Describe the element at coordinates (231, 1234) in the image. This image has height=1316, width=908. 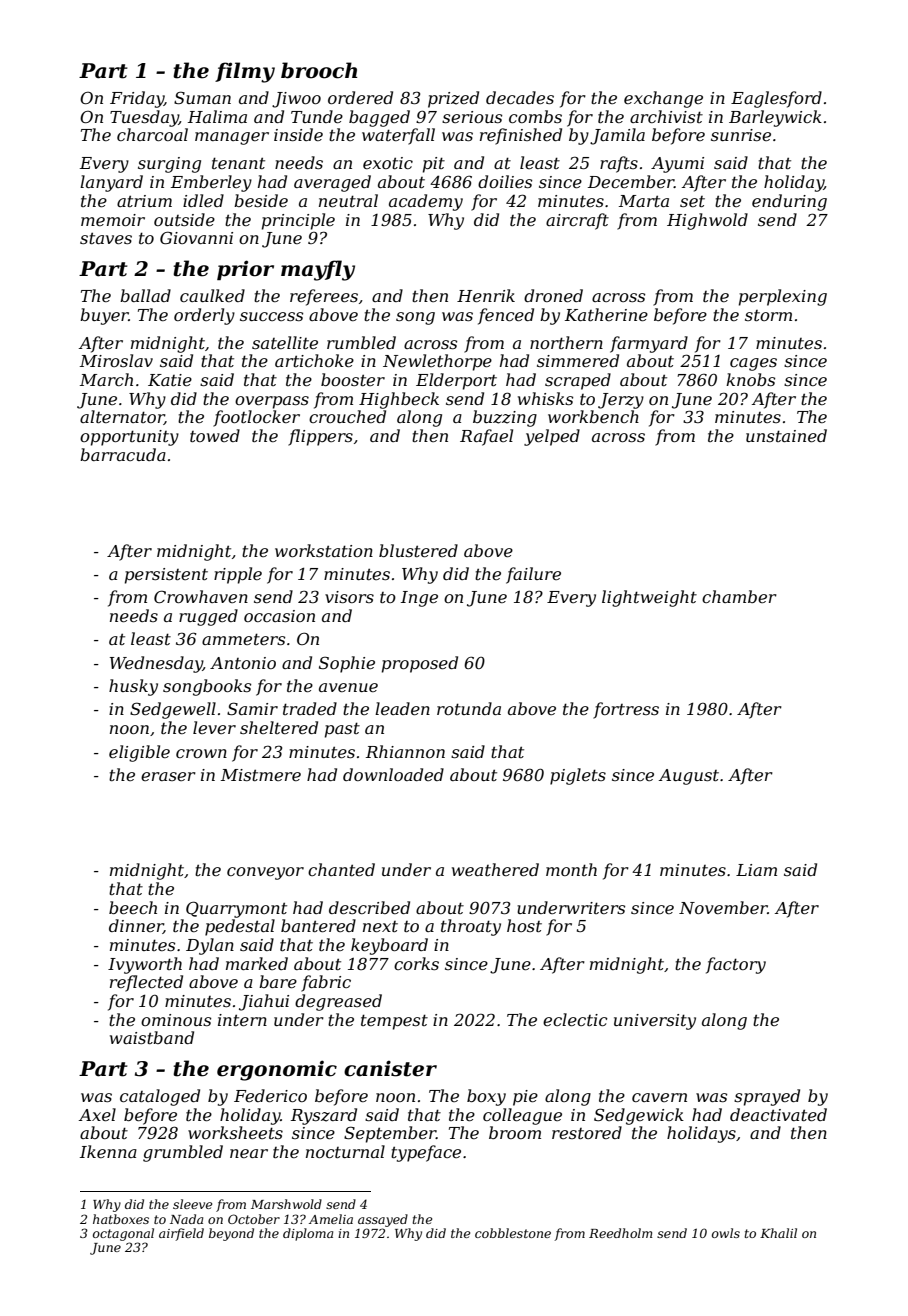
I see `beyond` at that location.
